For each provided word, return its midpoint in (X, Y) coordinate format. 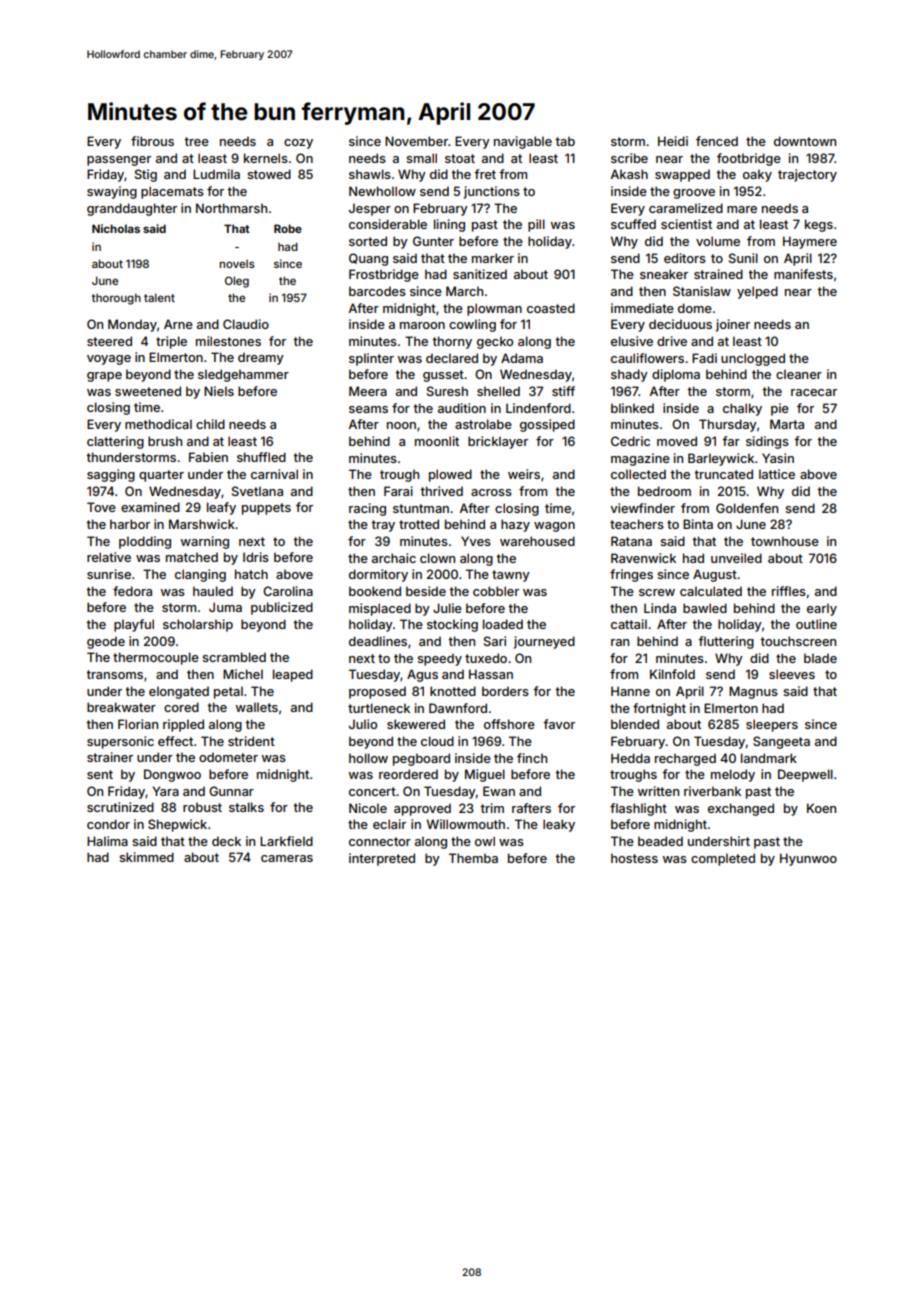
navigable (523, 142)
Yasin (778, 458)
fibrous (152, 141)
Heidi (673, 141)
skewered (416, 724)
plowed (450, 475)
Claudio (246, 324)
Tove (101, 507)
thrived (441, 491)
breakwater (121, 707)
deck (226, 841)
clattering (115, 442)
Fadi (704, 358)
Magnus (753, 692)
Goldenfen (747, 508)
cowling (472, 325)
